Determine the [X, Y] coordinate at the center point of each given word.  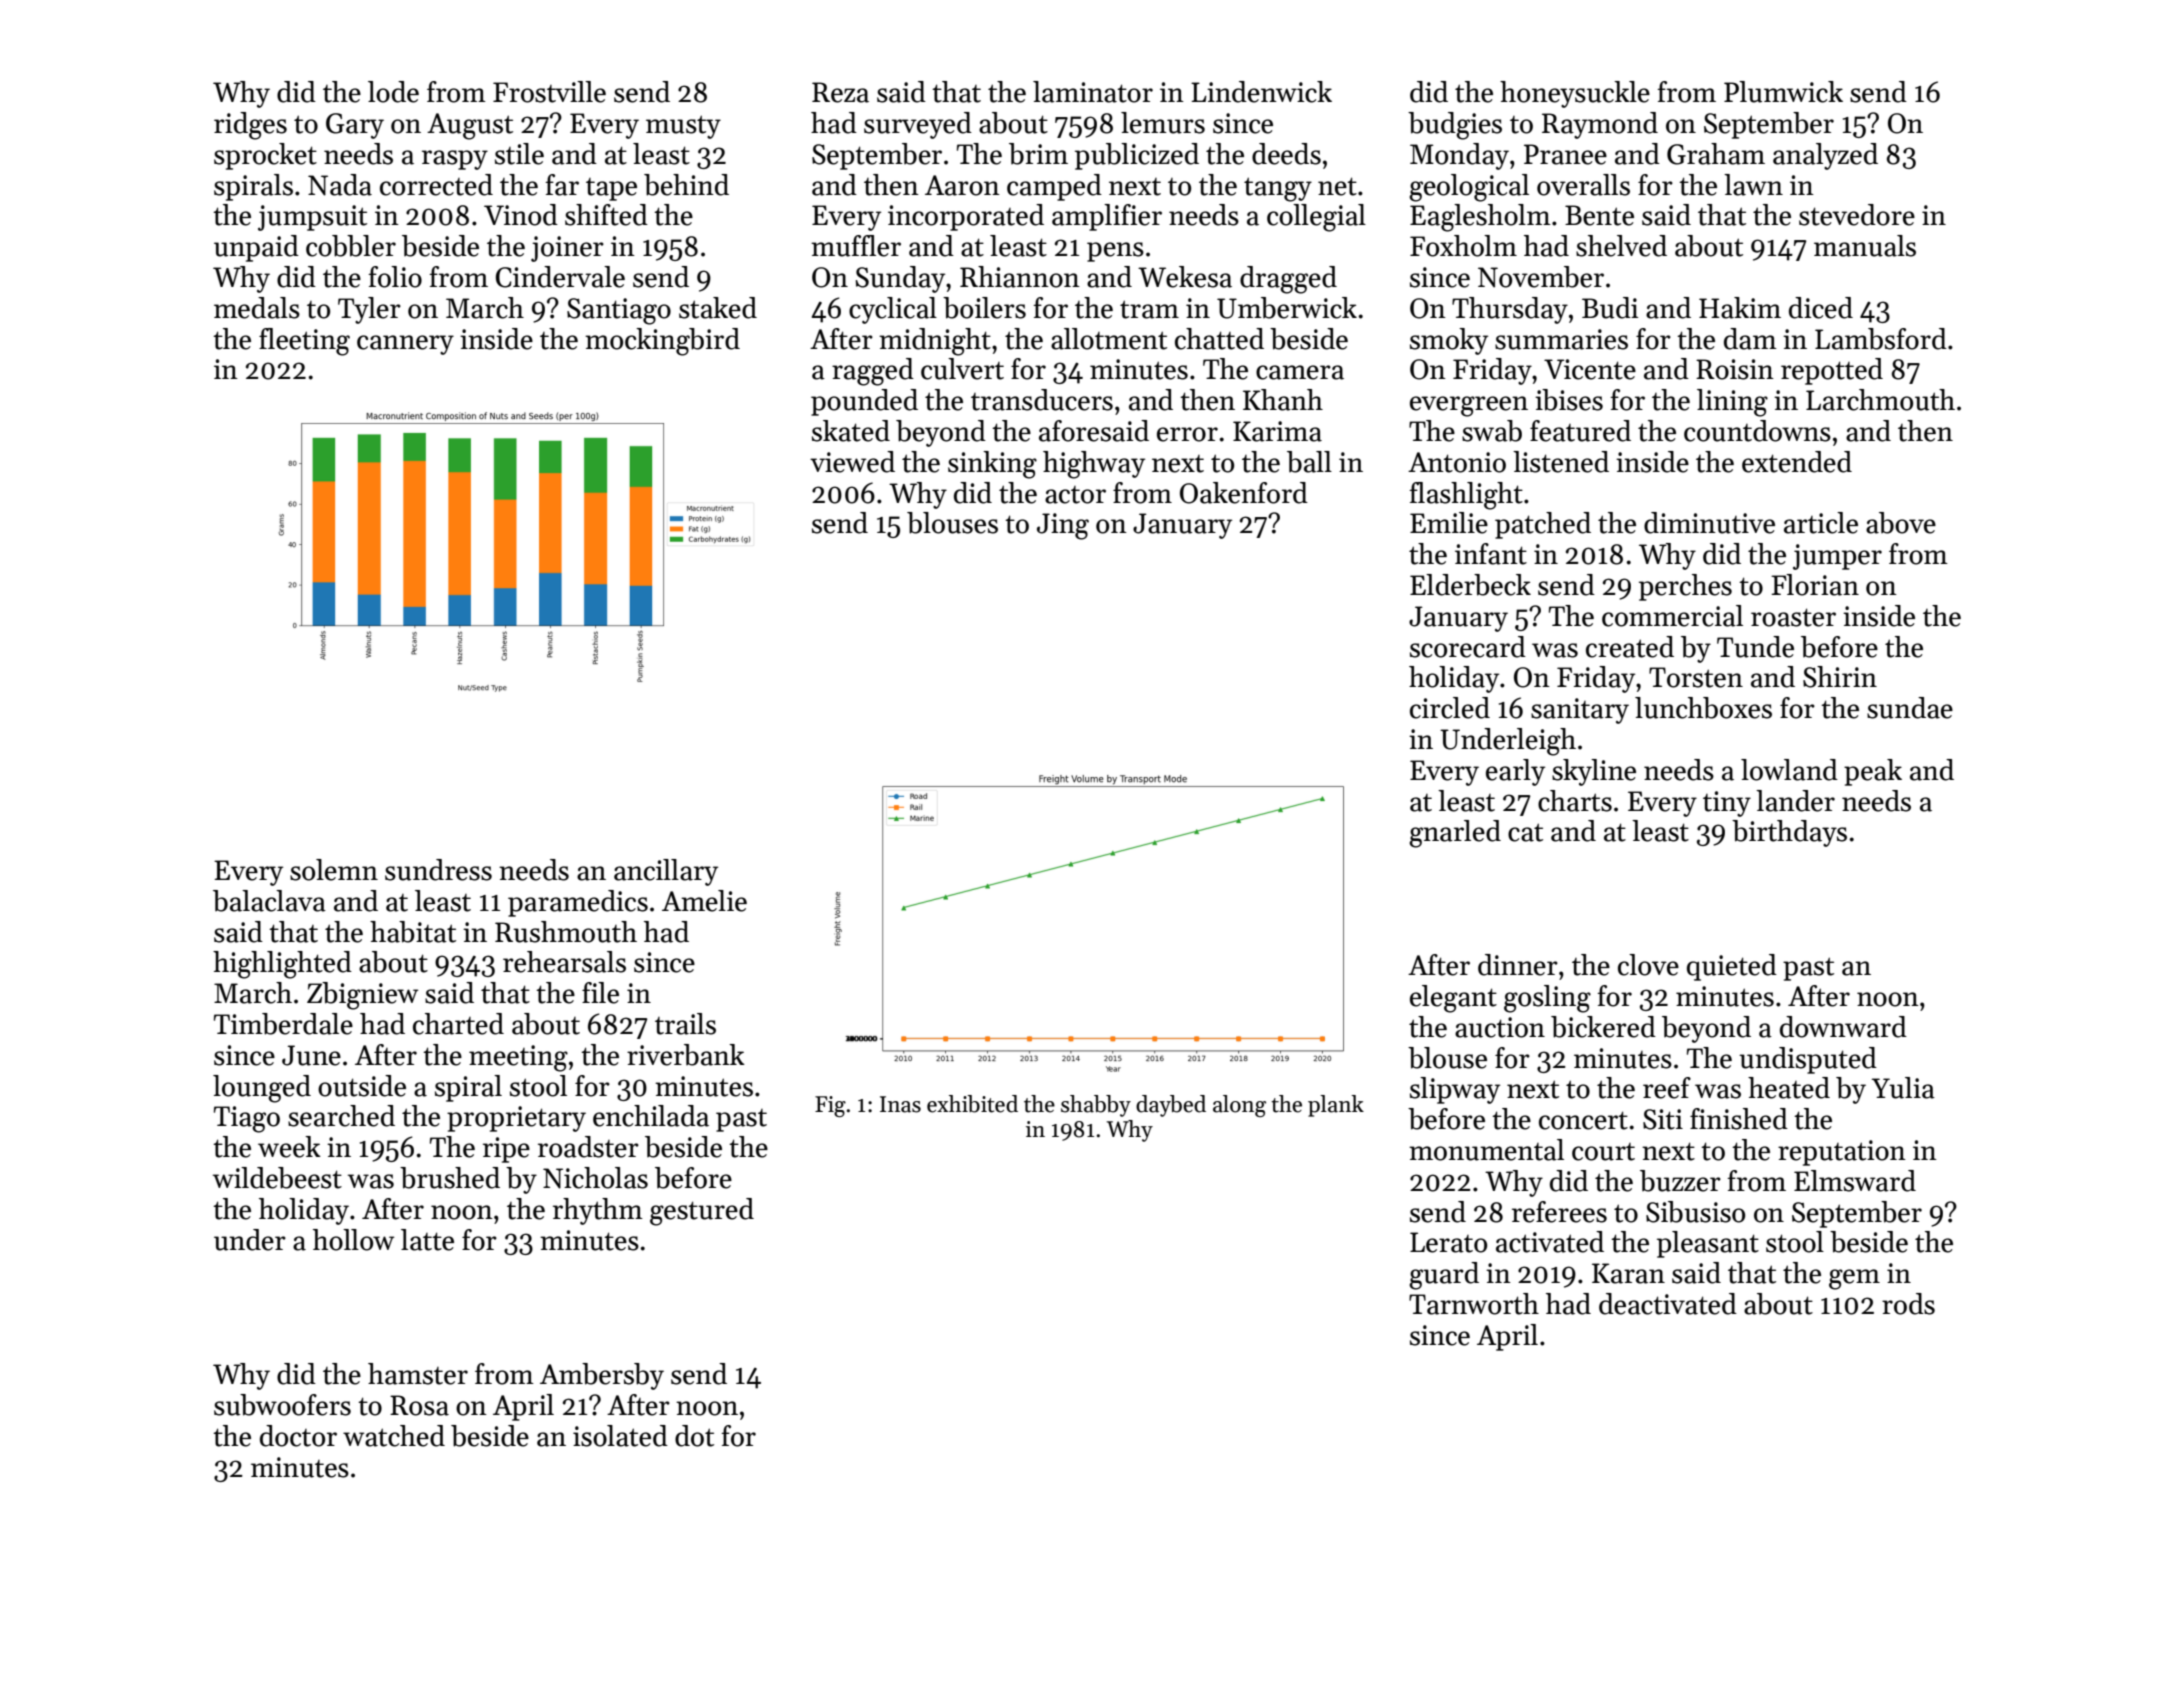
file [600, 993]
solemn [334, 870]
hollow [354, 1240]
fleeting [304, 342]
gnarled [1455, 834]
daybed [1171, 1106]
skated [851, 431]
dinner [1518, 965]
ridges [250, 126]
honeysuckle [1575, 94]
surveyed [918, 125]
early [1515, 772]
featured [1580, 431]
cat [1525, 832]
